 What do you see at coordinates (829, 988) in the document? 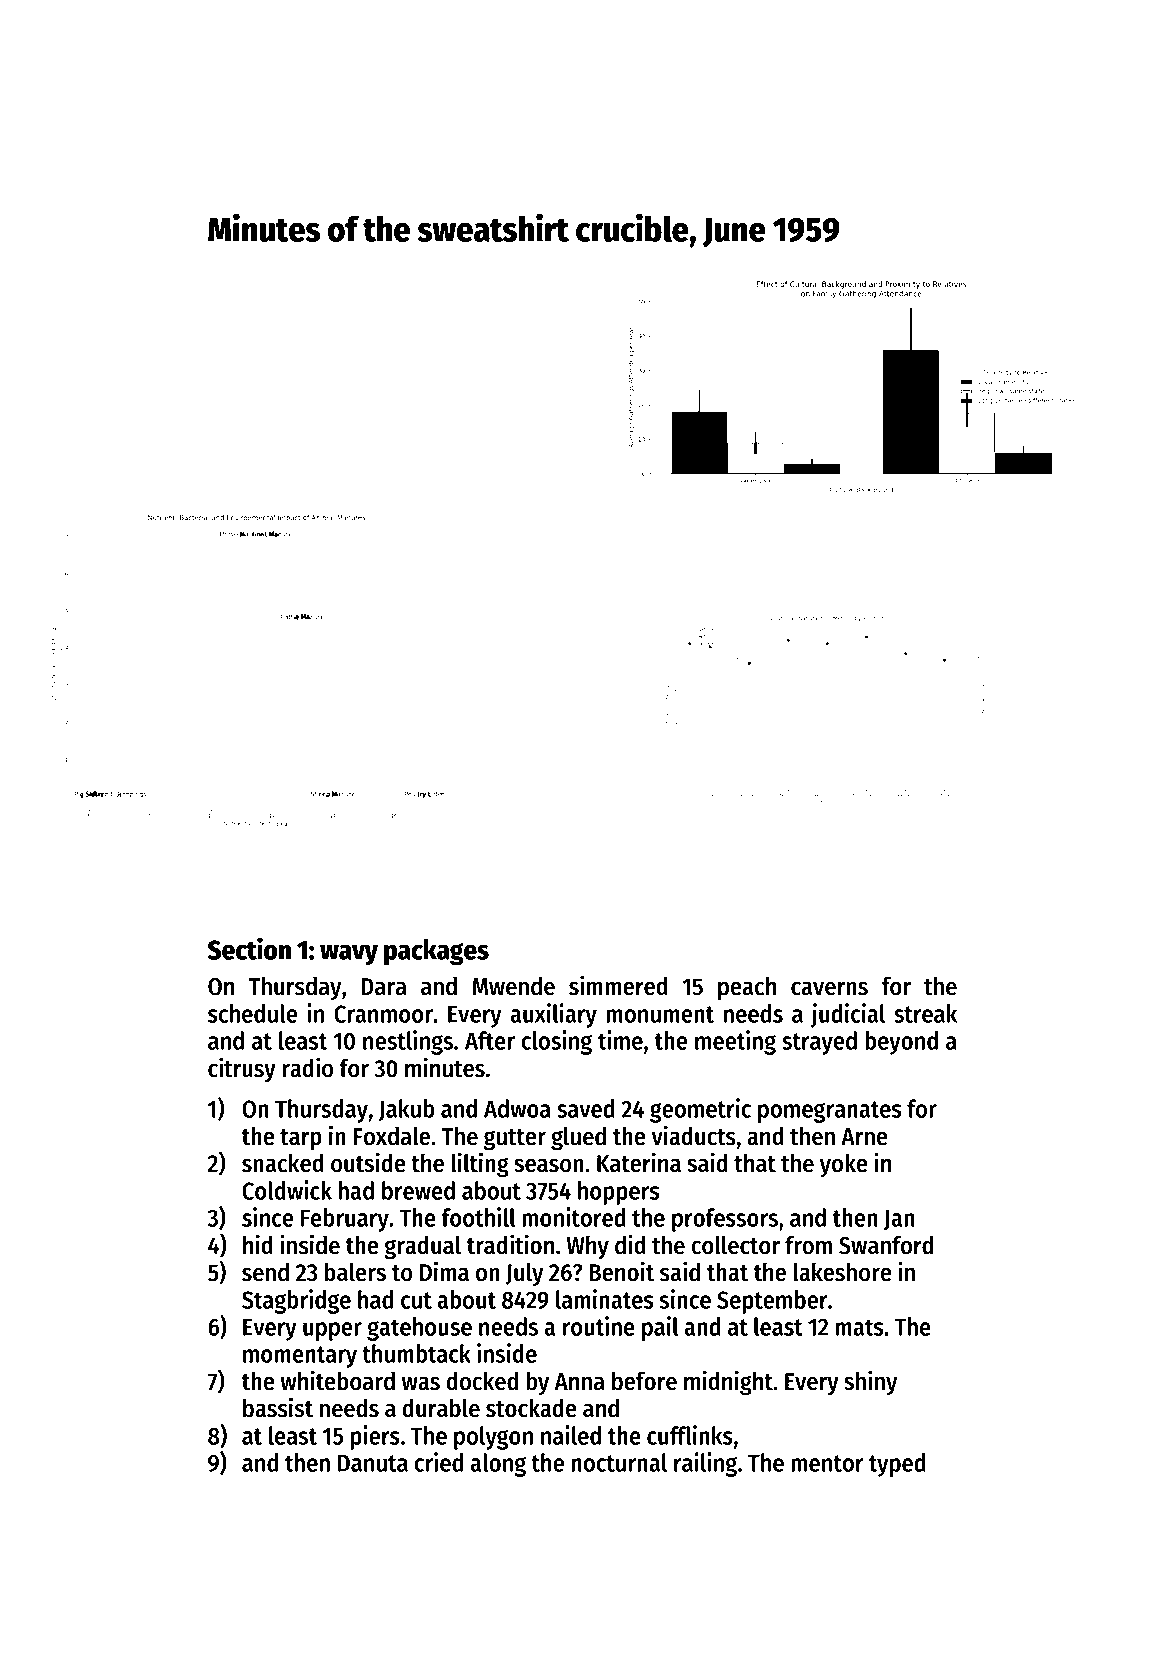
I see `caverns` at bounding box center [829, 988].
